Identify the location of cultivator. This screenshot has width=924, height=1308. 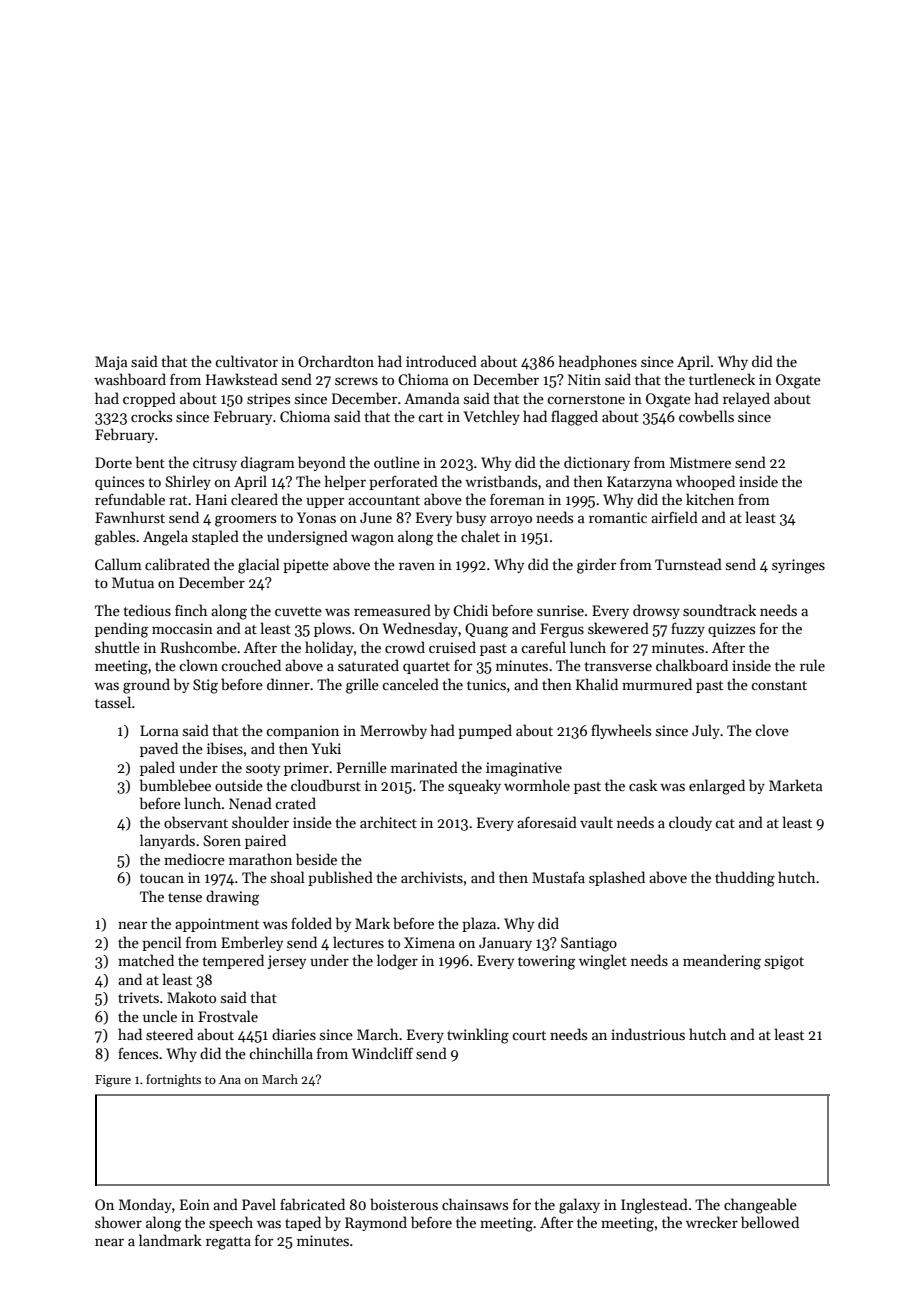
(246, 361).
